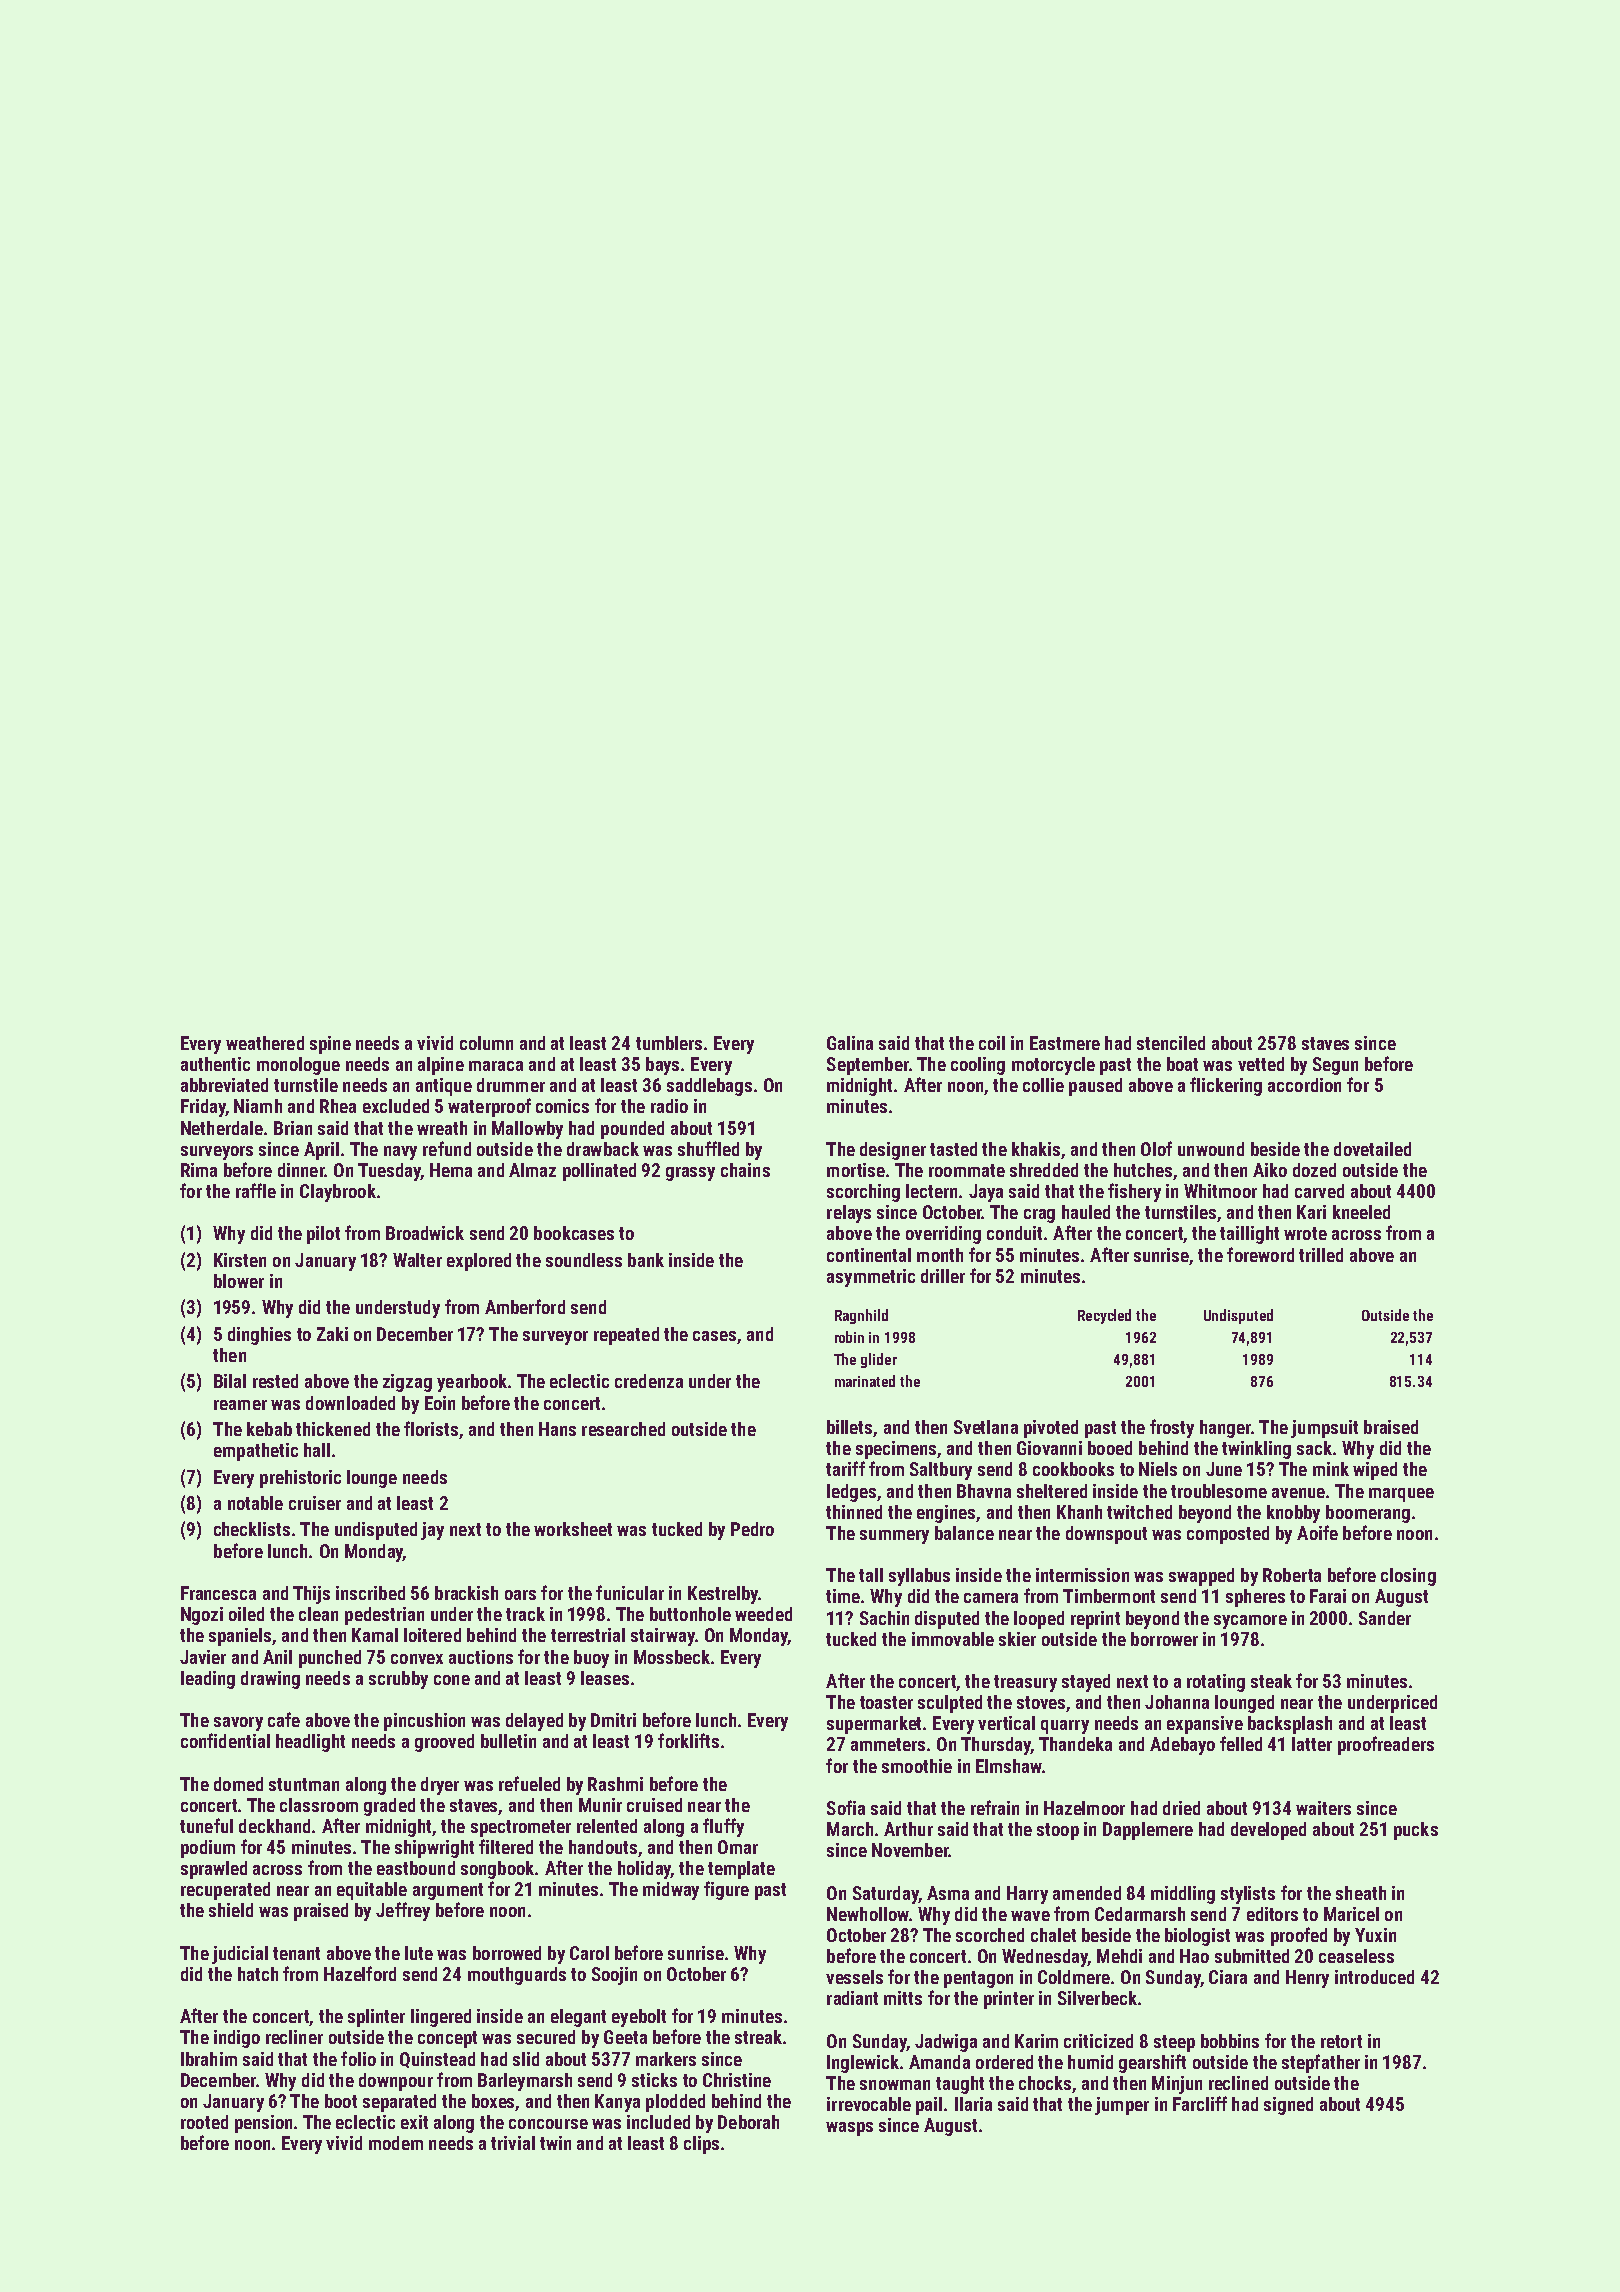 The image size is (1620, 2292). What do you see at coordinates (763, 1614) in the screenshot?
I see `weeded` at bounding box center [763, 1614].
